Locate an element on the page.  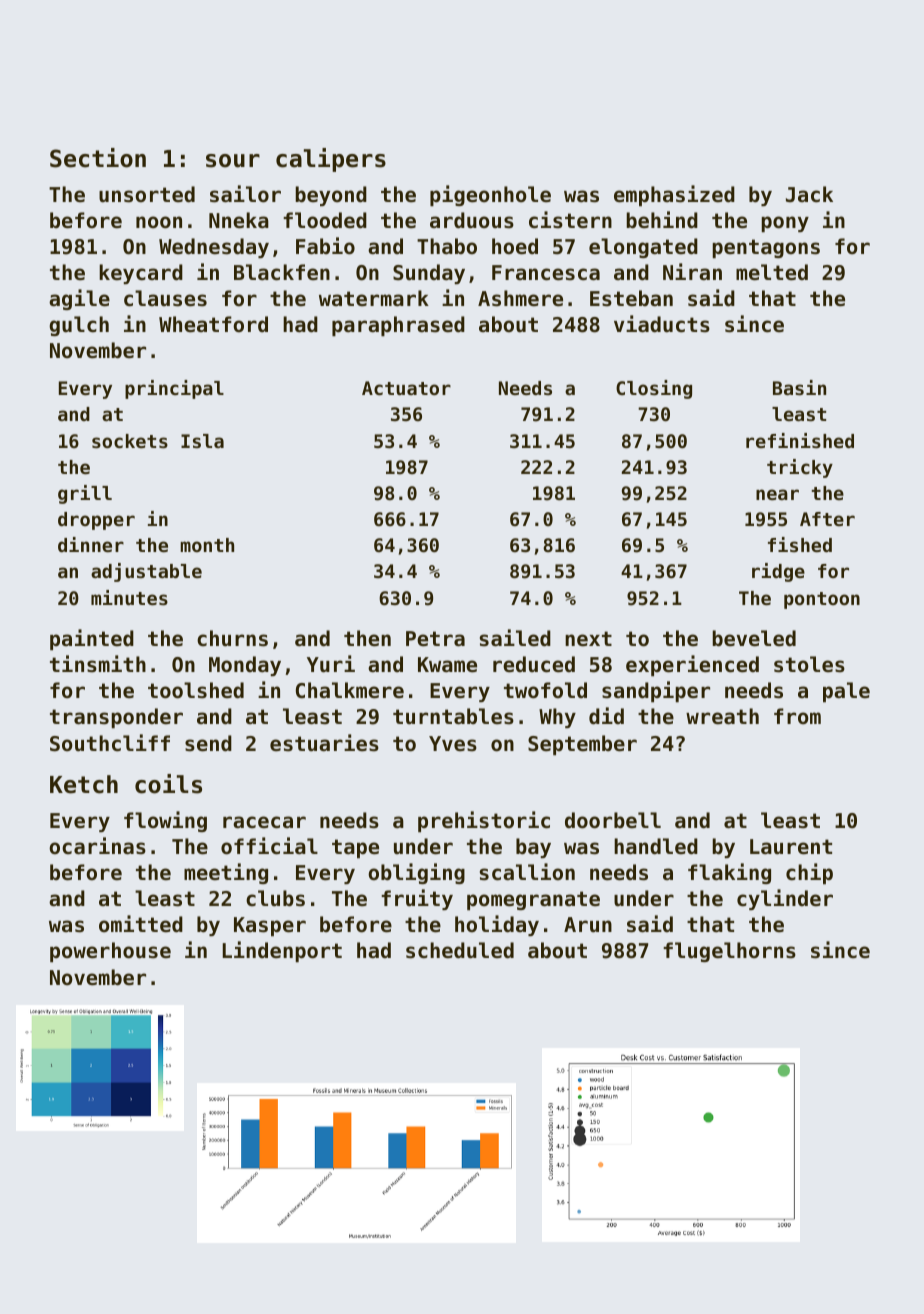
sour is located at coordinates (233, 161).
